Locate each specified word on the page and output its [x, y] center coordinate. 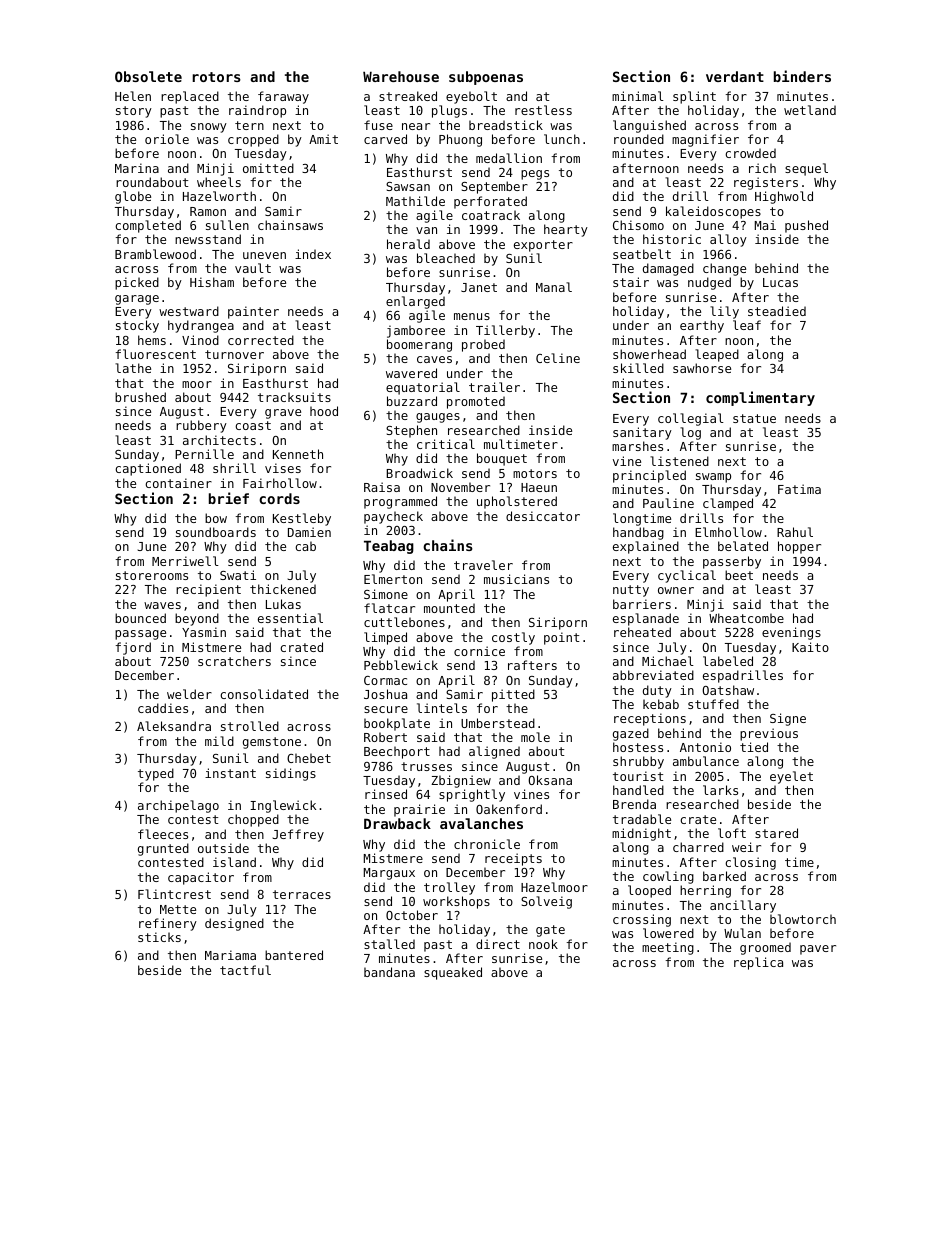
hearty [566, 230]
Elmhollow [728, 532]
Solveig [546, 902]
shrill [234, 468]
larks [720, 790]
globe [133, 197]
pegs [535, 175]
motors [535, 473]
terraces [302, 894]
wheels [219, 182]
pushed [806, 226]
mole [535, 737]
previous [769, 734]
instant [230, 773]
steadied [777, 311]
